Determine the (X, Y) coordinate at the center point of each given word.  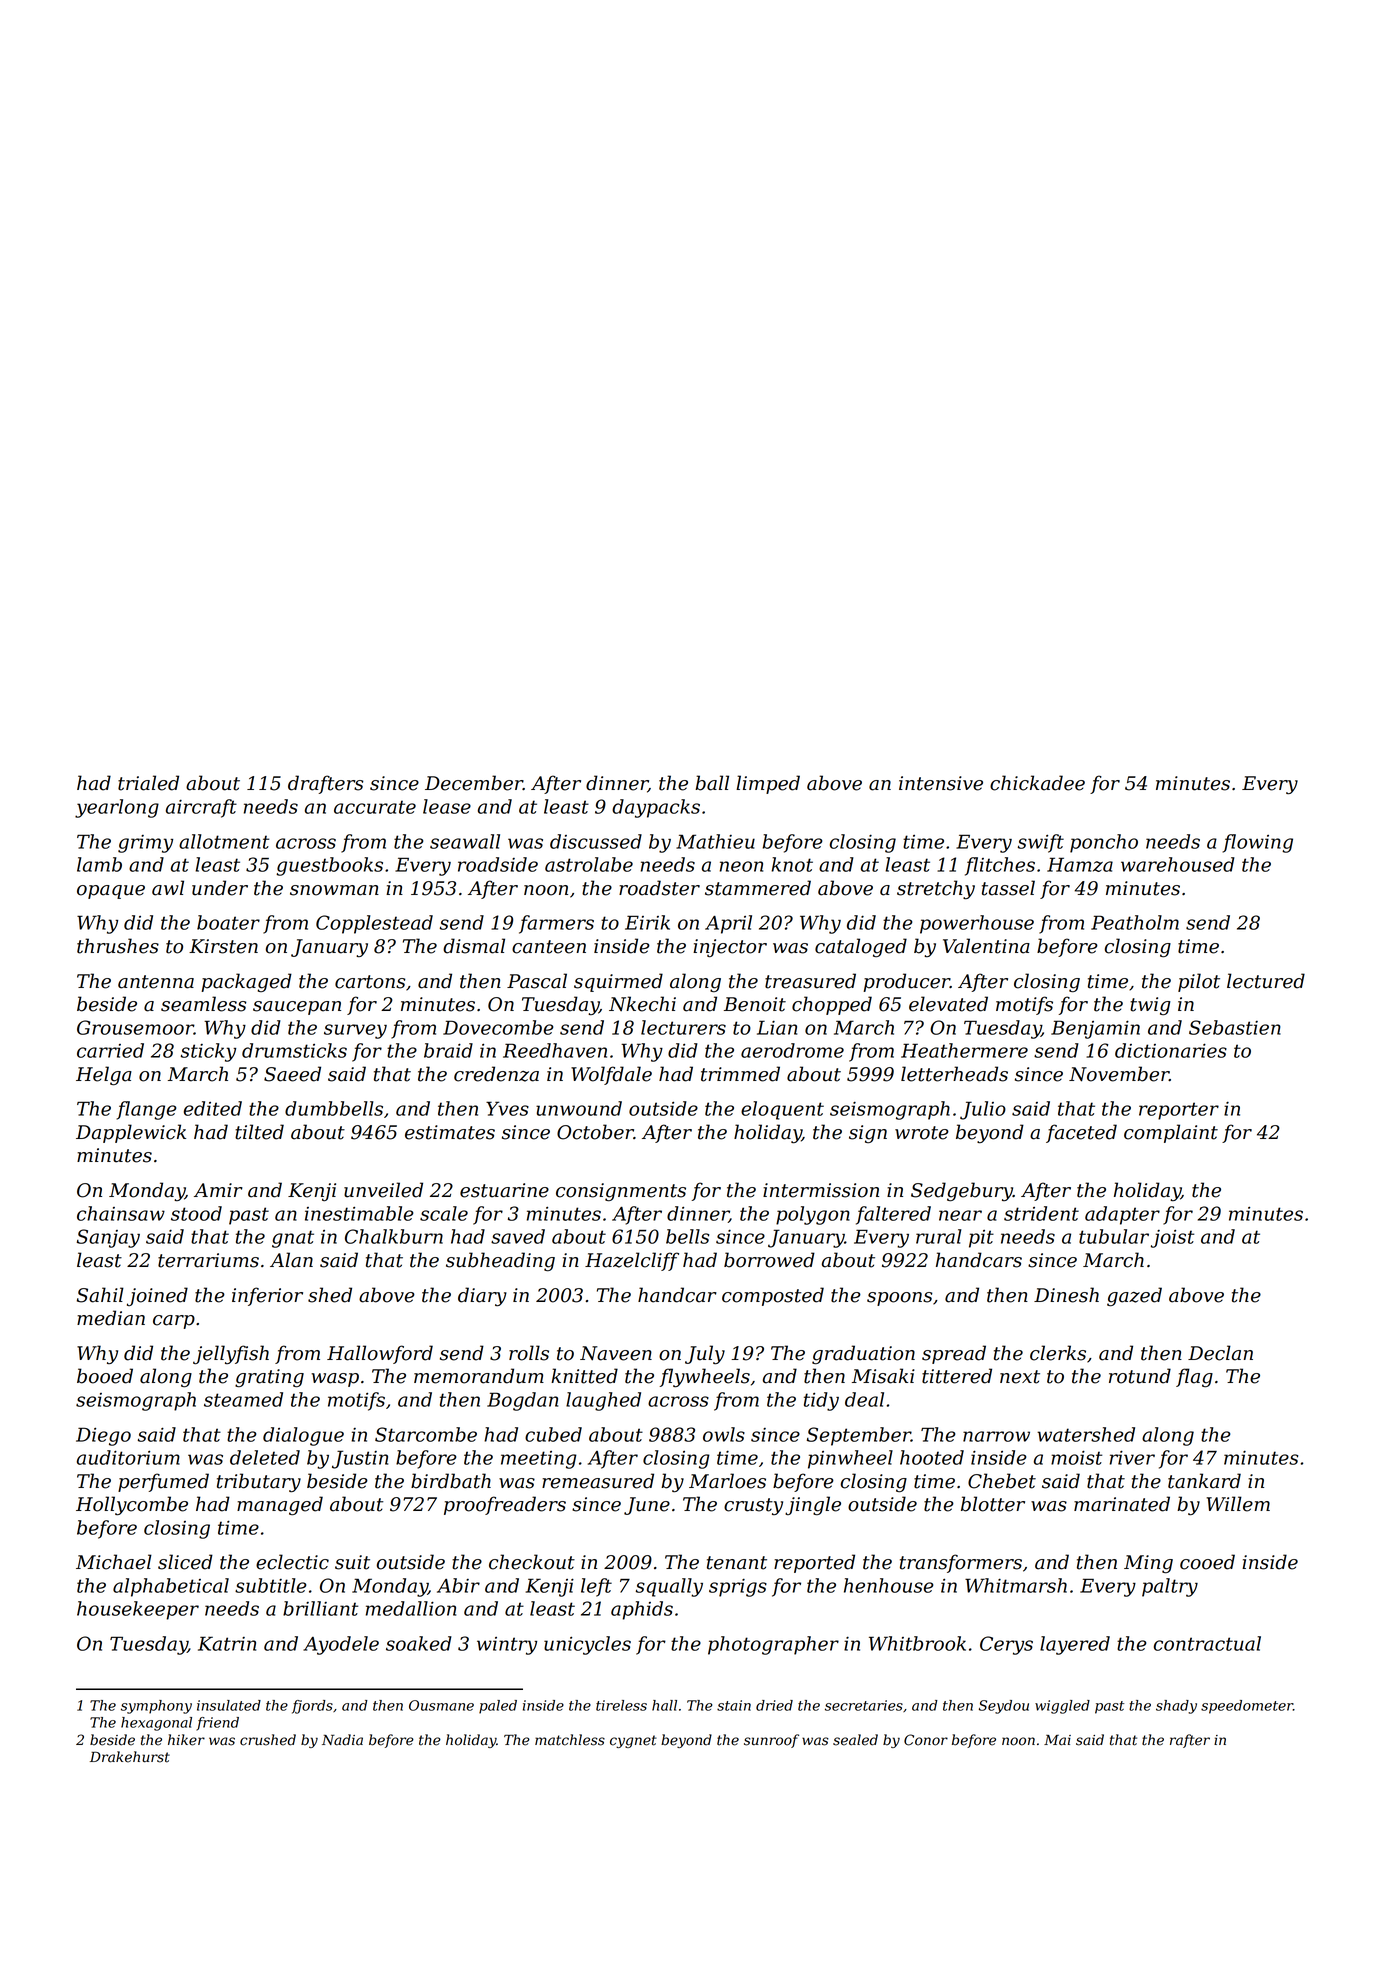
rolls (529, 1353)
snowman (334, 890)
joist (1172, 1239)
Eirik (647, 922)
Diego (103, 1436)
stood (196, 1213)
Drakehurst (130, 1757)
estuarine (504, 1190)
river (1132, 1457)
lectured (1266, 981)
